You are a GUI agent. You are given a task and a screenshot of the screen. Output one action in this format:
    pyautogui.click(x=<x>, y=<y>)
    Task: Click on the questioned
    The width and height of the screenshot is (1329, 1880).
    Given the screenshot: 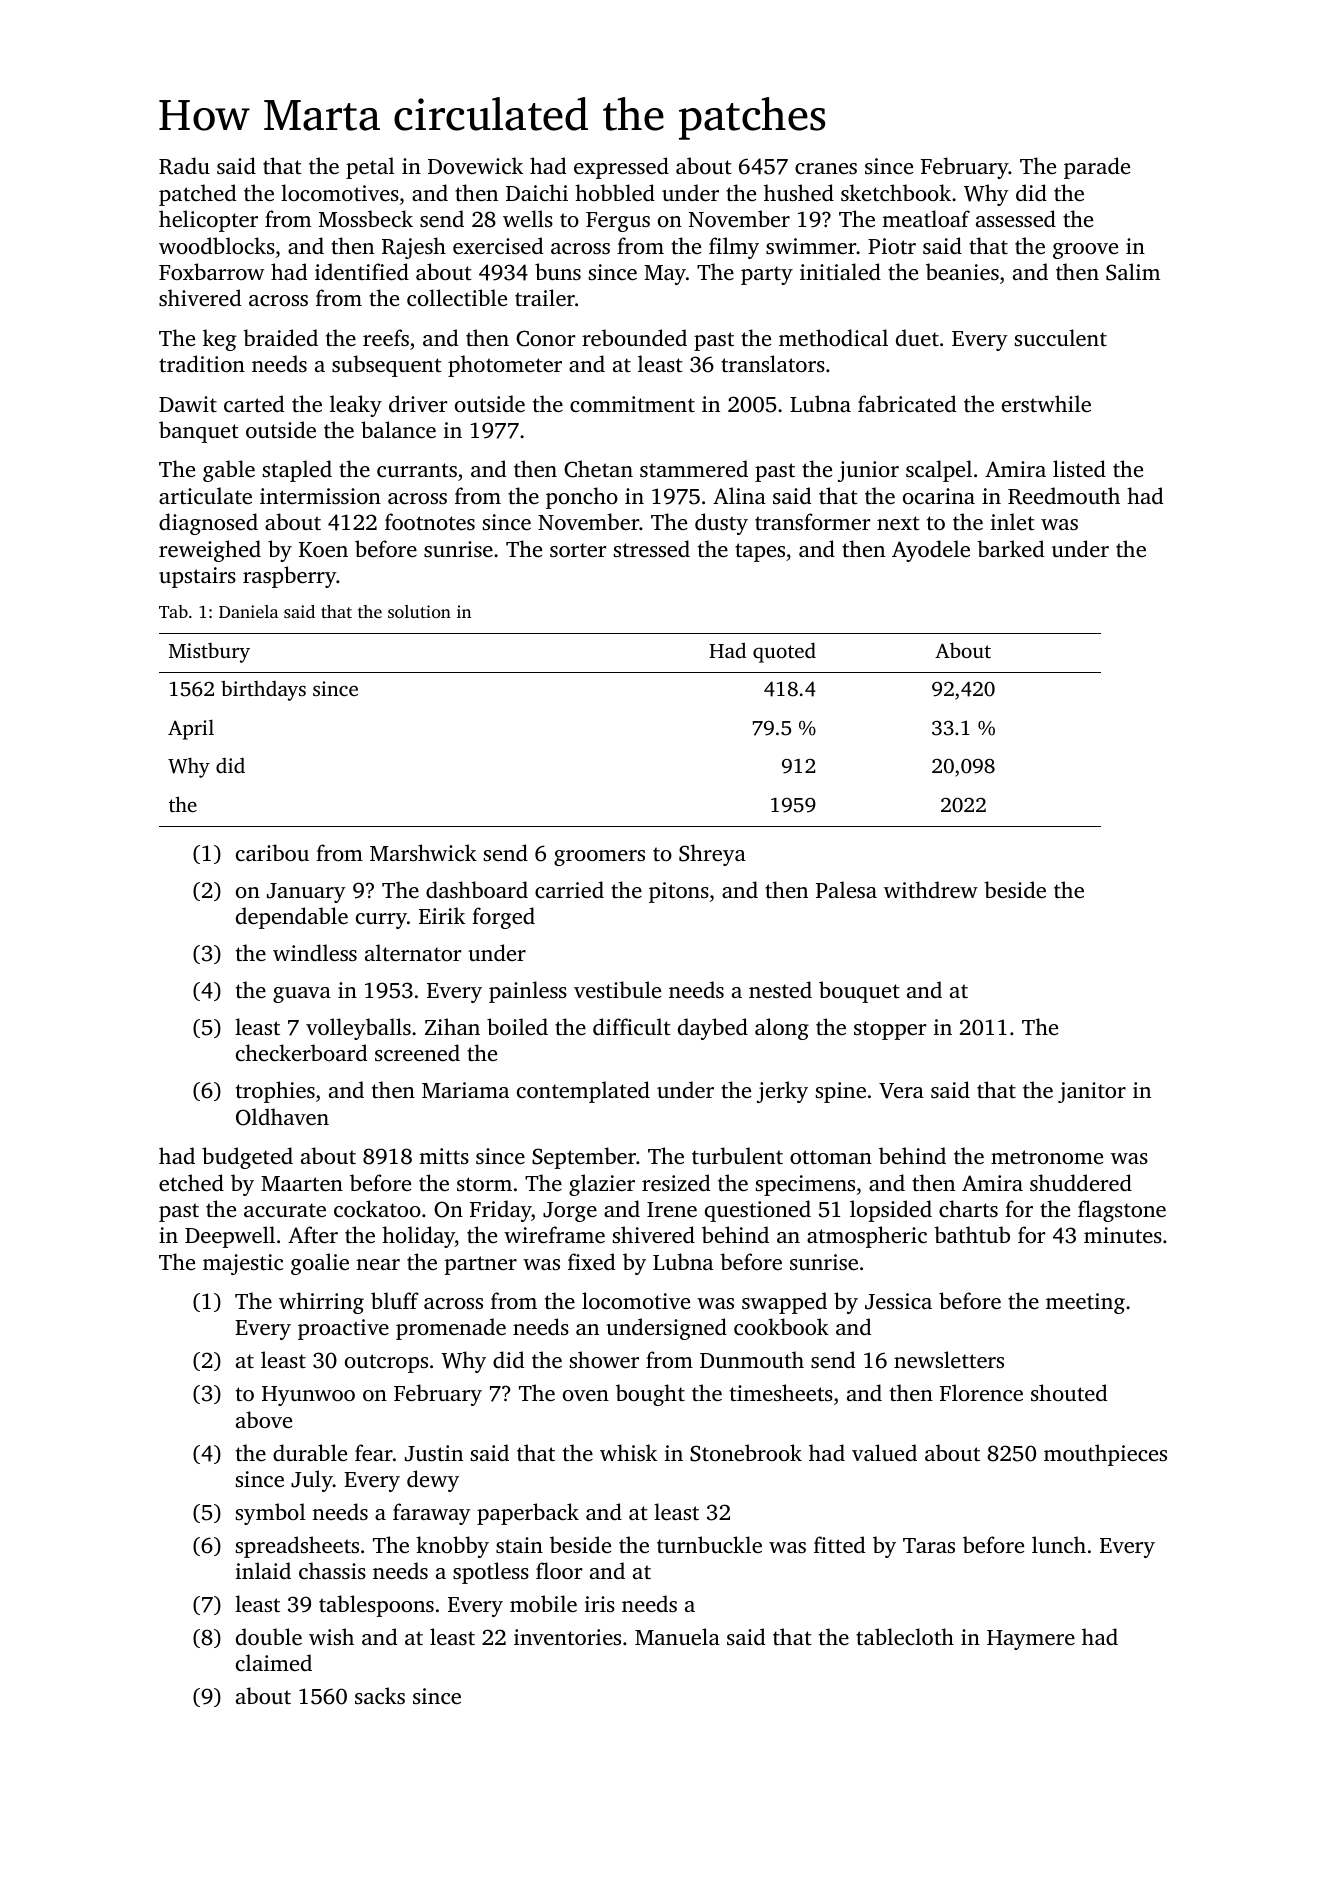 What is the action you would take?
    pyautogui.click(x=758, y=1211)
